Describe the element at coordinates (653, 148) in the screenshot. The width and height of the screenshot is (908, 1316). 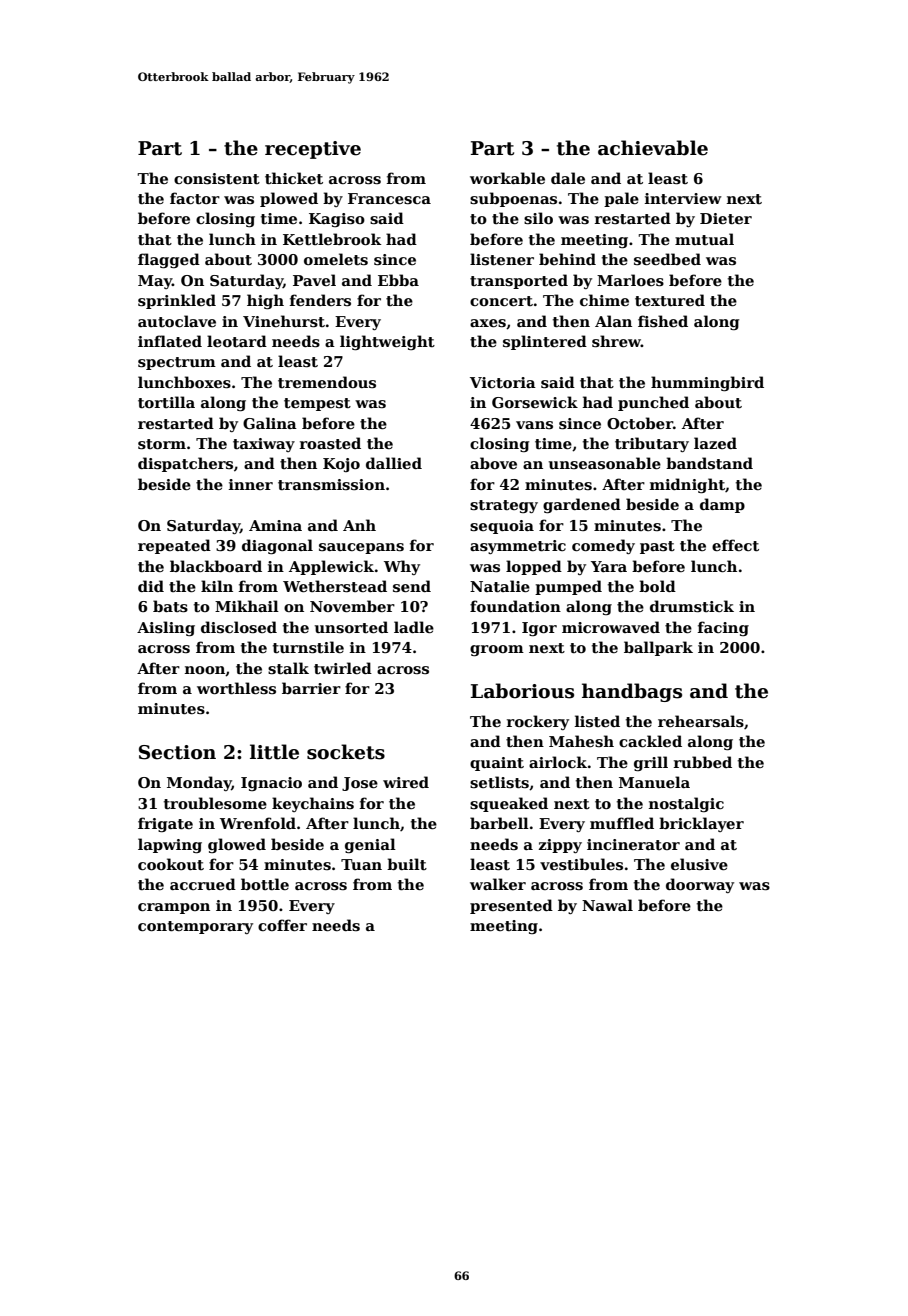
I see `achievable` at that location.
